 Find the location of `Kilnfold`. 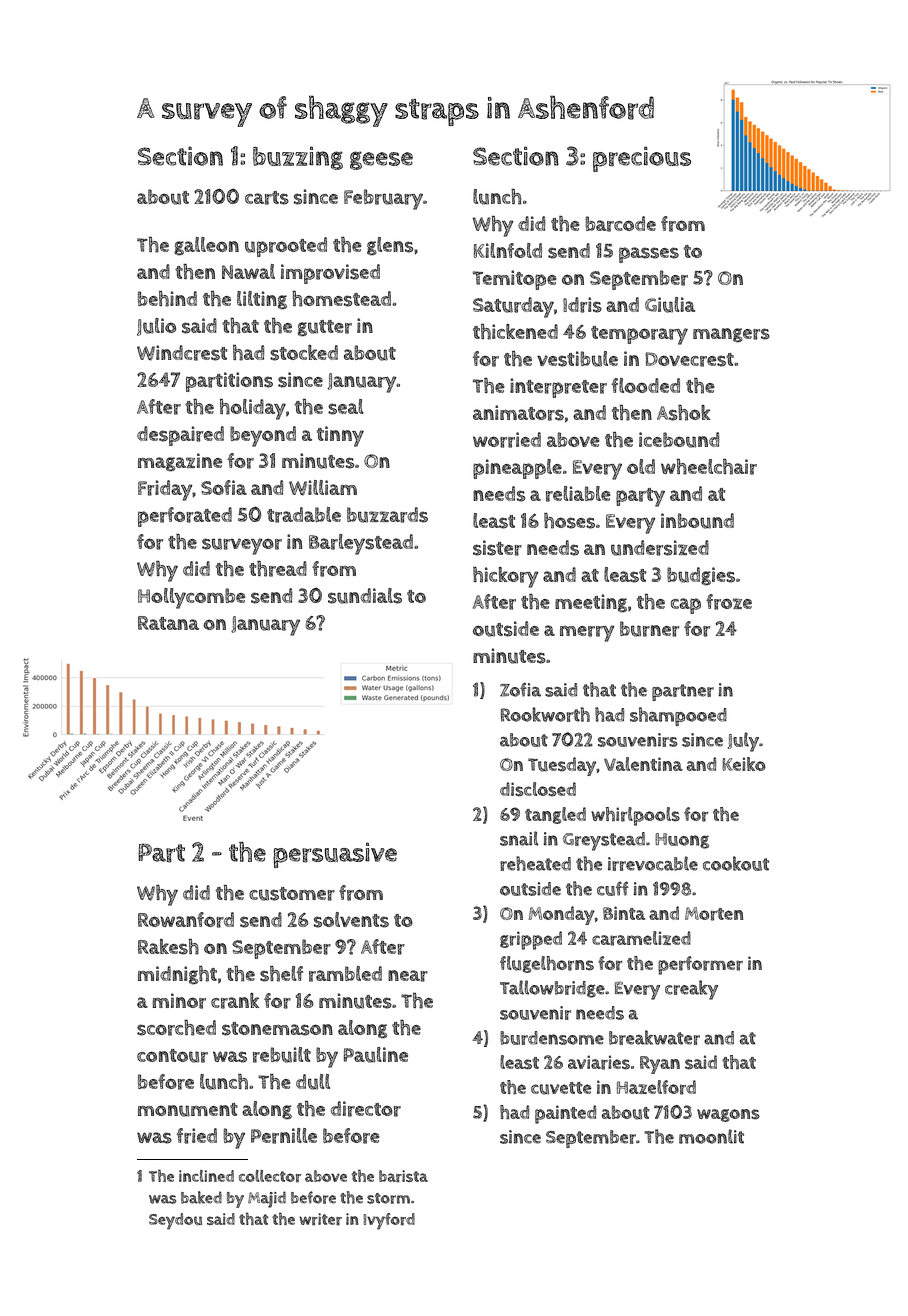

Kilnfold is located at coordinates (508, 250).
